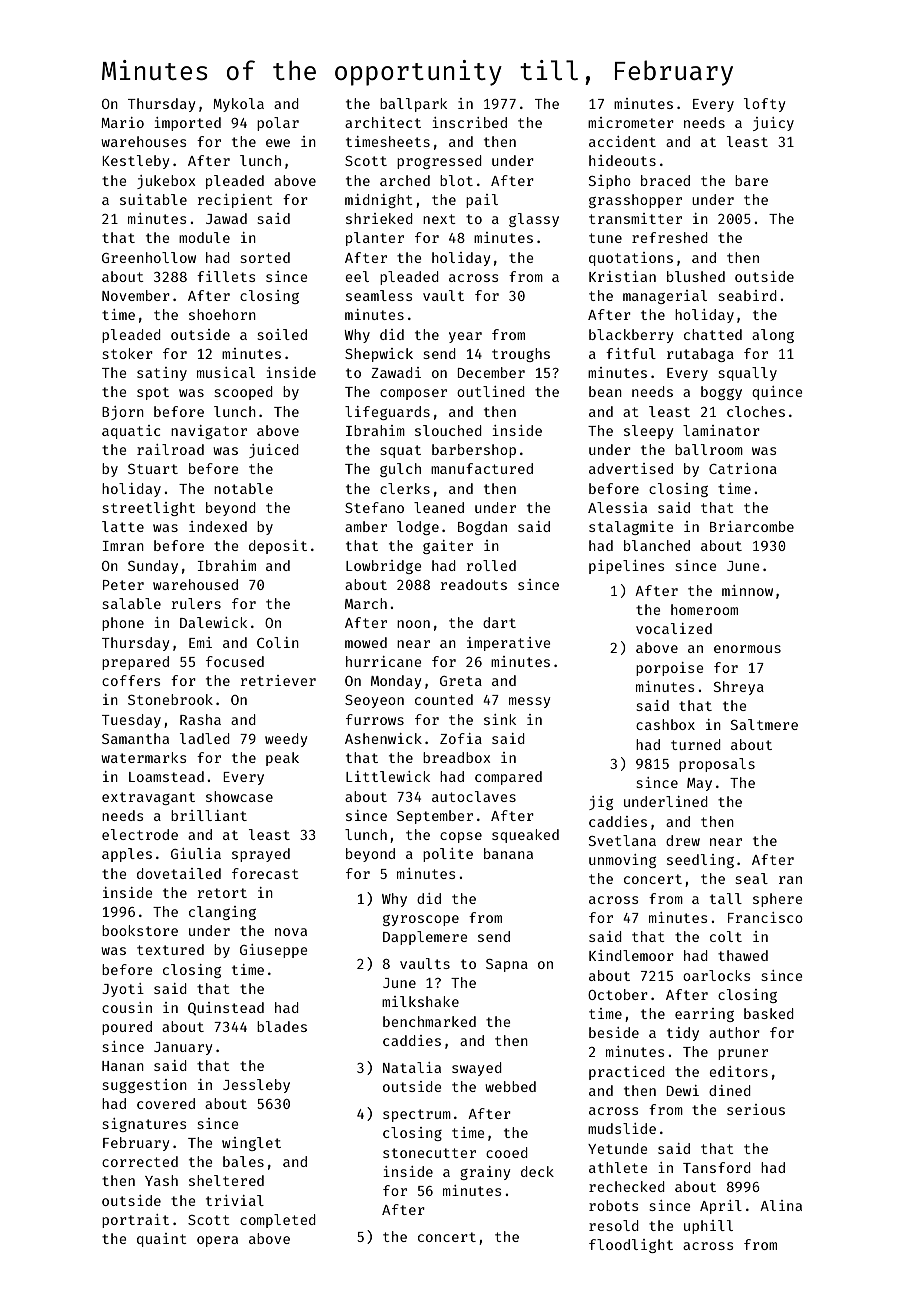  What do you see at coordinates (162, 1240) in the image?
I see `quaint` at bounding box center [162, 1240].
